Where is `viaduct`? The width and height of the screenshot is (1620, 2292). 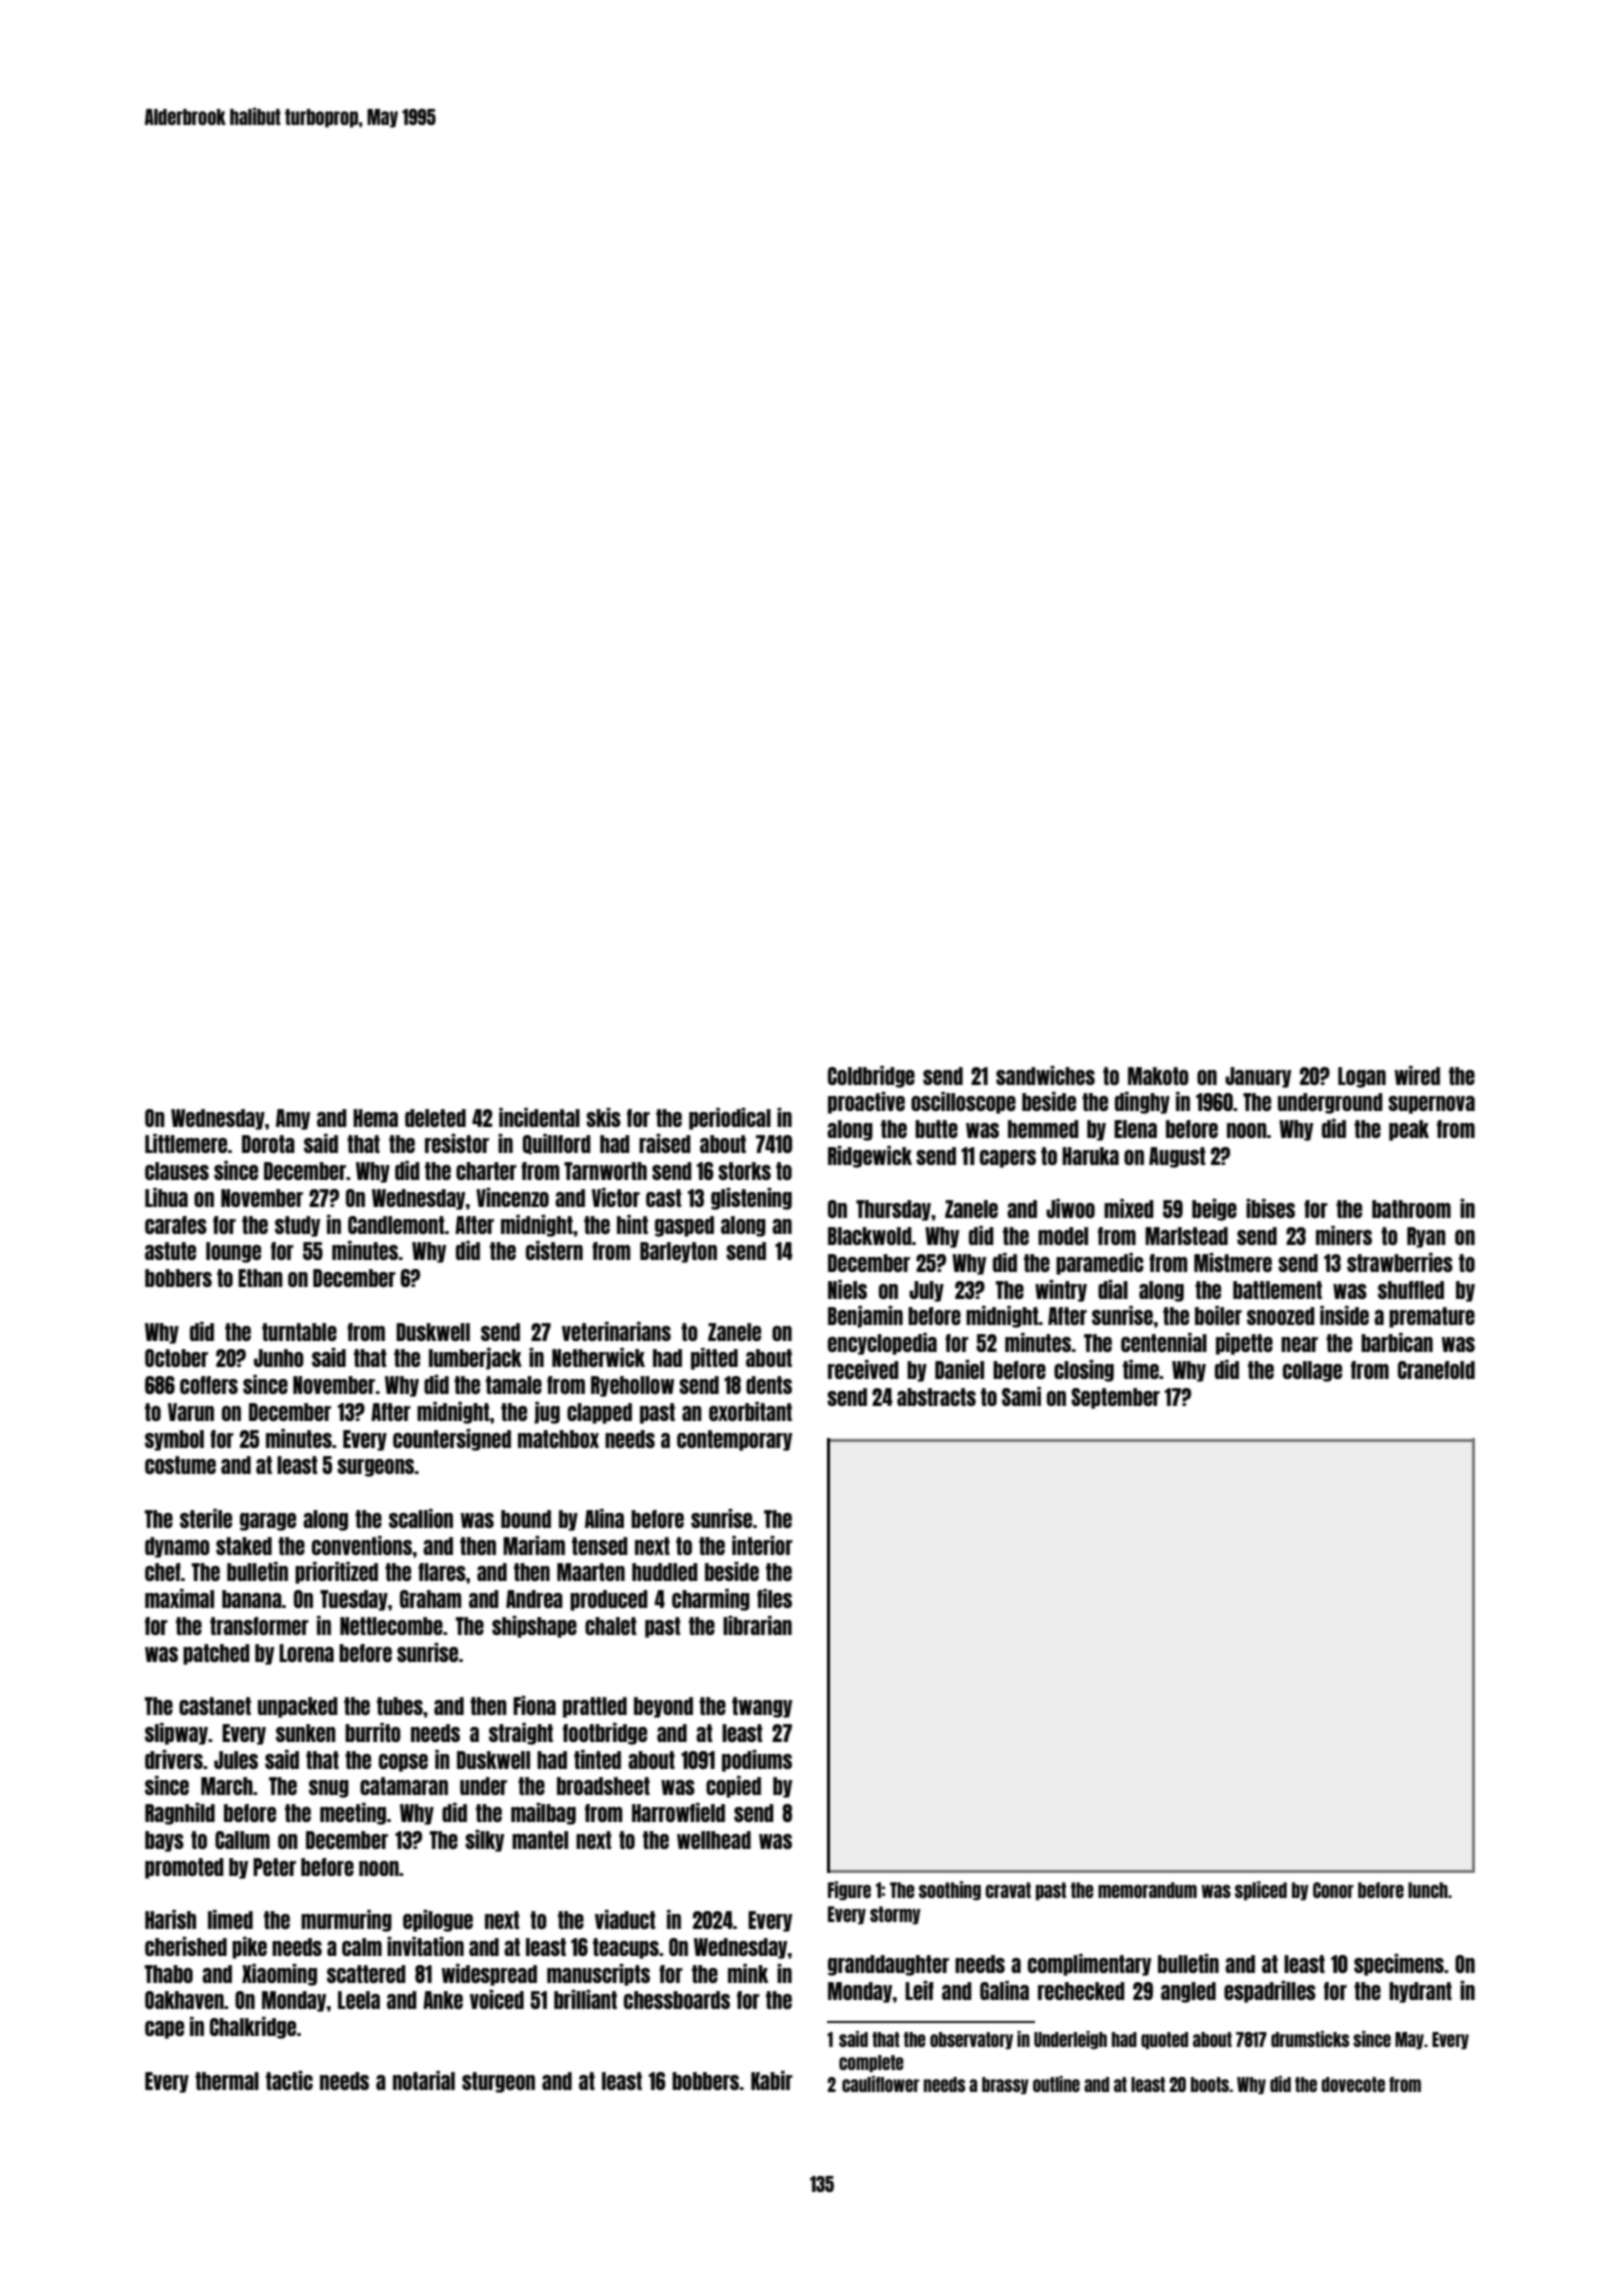 viaduct is located at coordinates (625, 1919).
